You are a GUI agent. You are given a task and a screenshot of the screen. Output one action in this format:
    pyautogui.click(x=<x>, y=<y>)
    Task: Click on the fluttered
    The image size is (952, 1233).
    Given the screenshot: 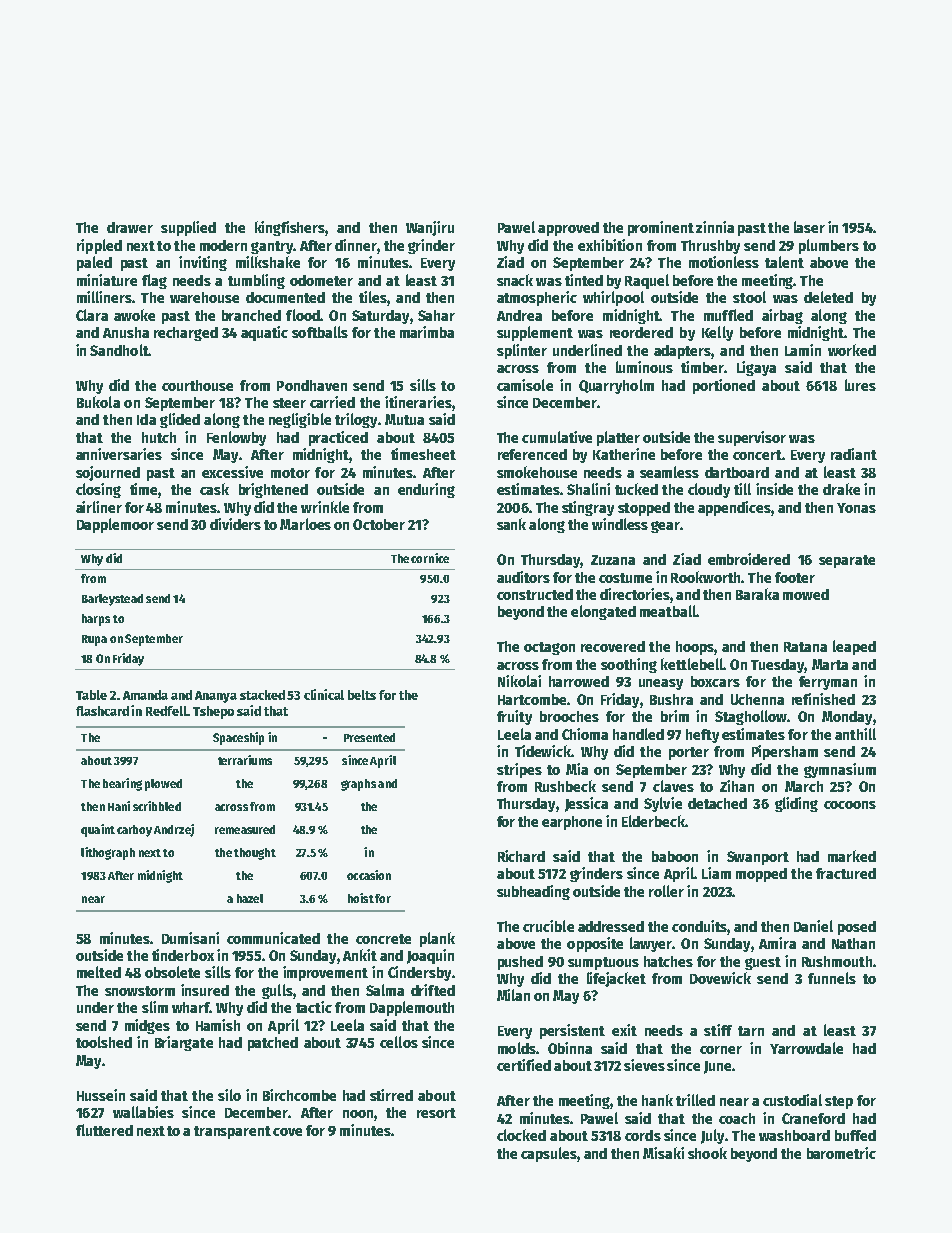 What is the action you would take?
    pyautogui.click(x=104, y=1130)
